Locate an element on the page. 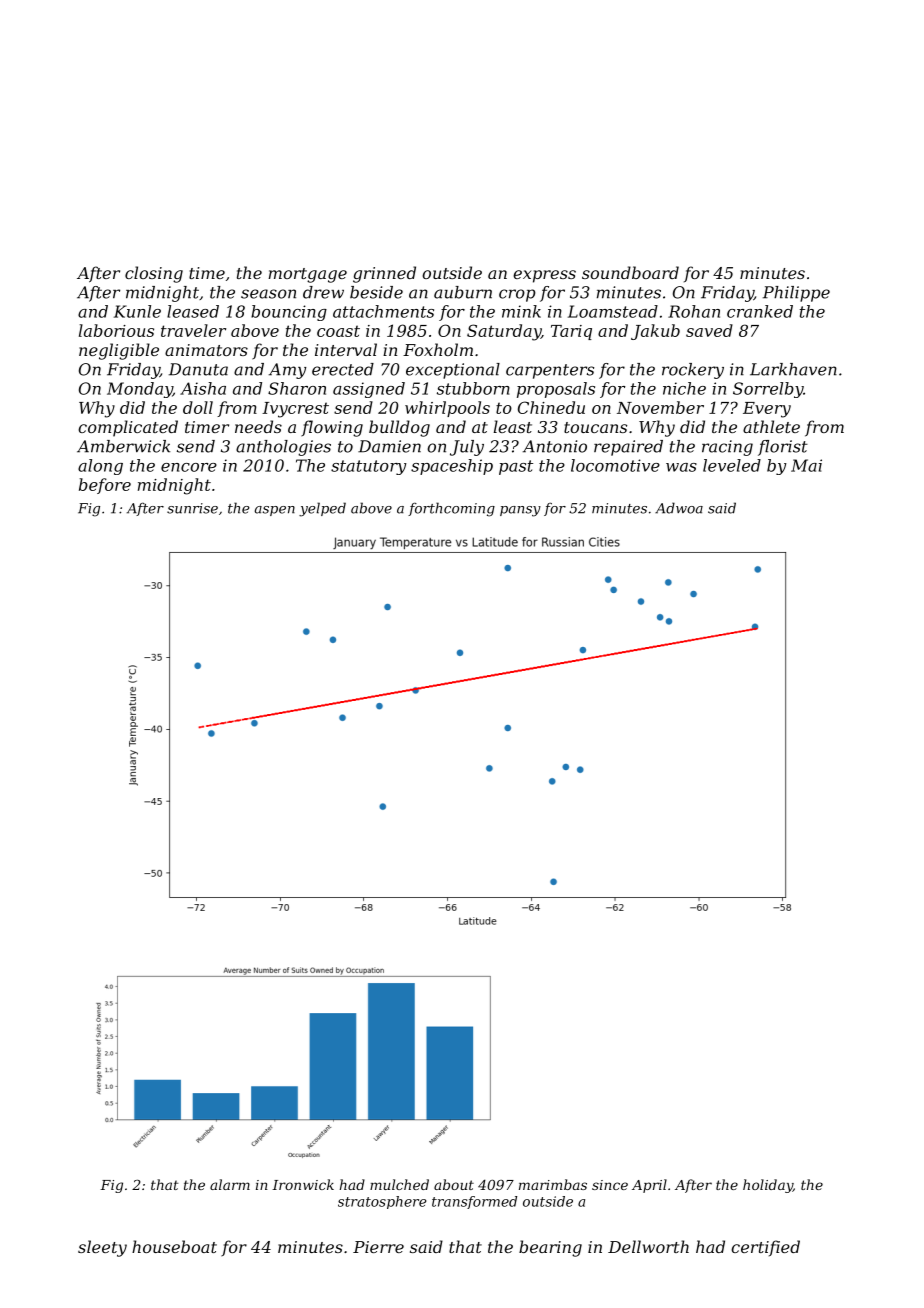 Image resolution: width=924 pixels, height=1308 pixels. Philippe is located at coordinates (796, 294).
